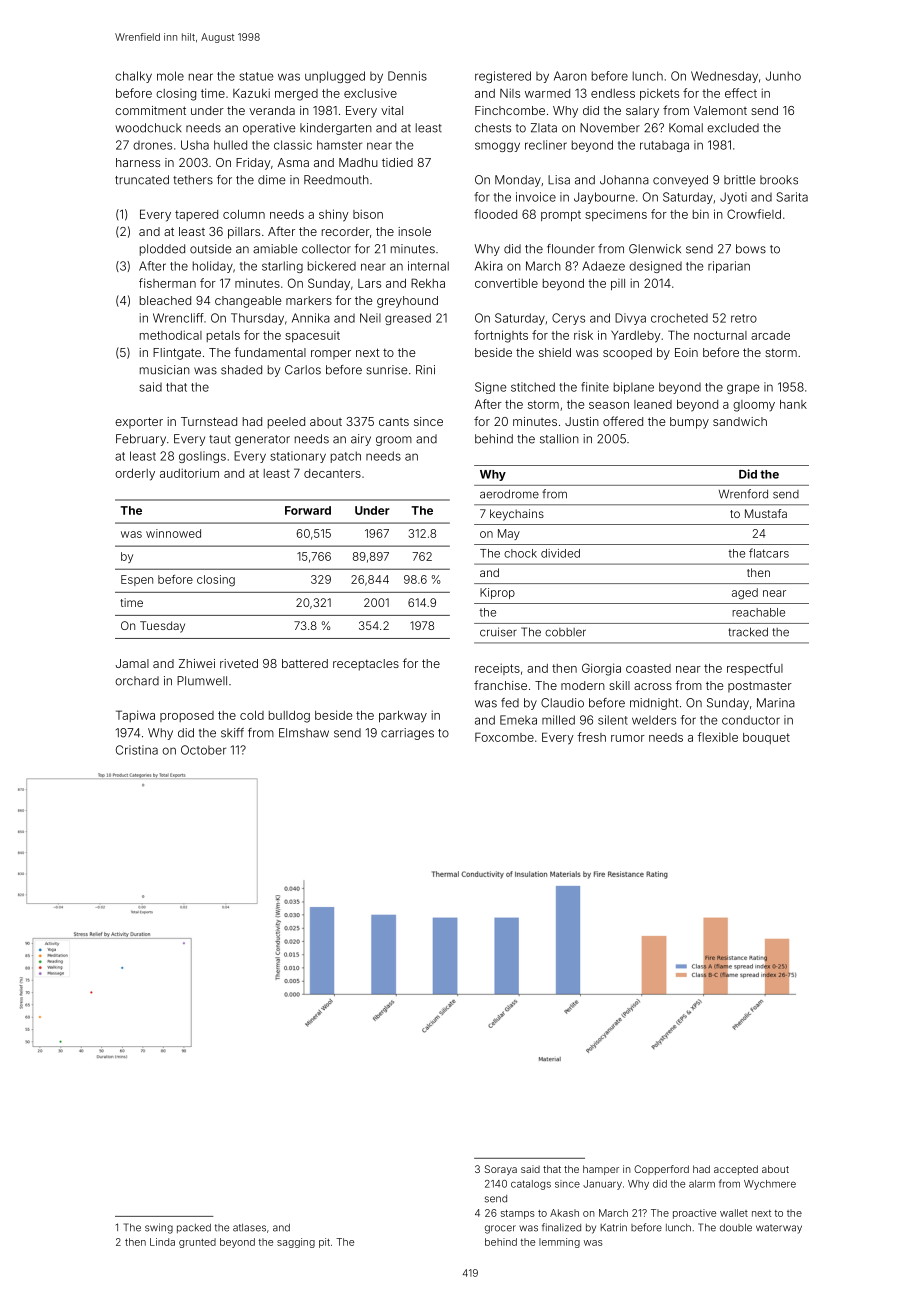  Describe the element at coordinates (162, 1242) in the document. I see `Linda` at that location.
